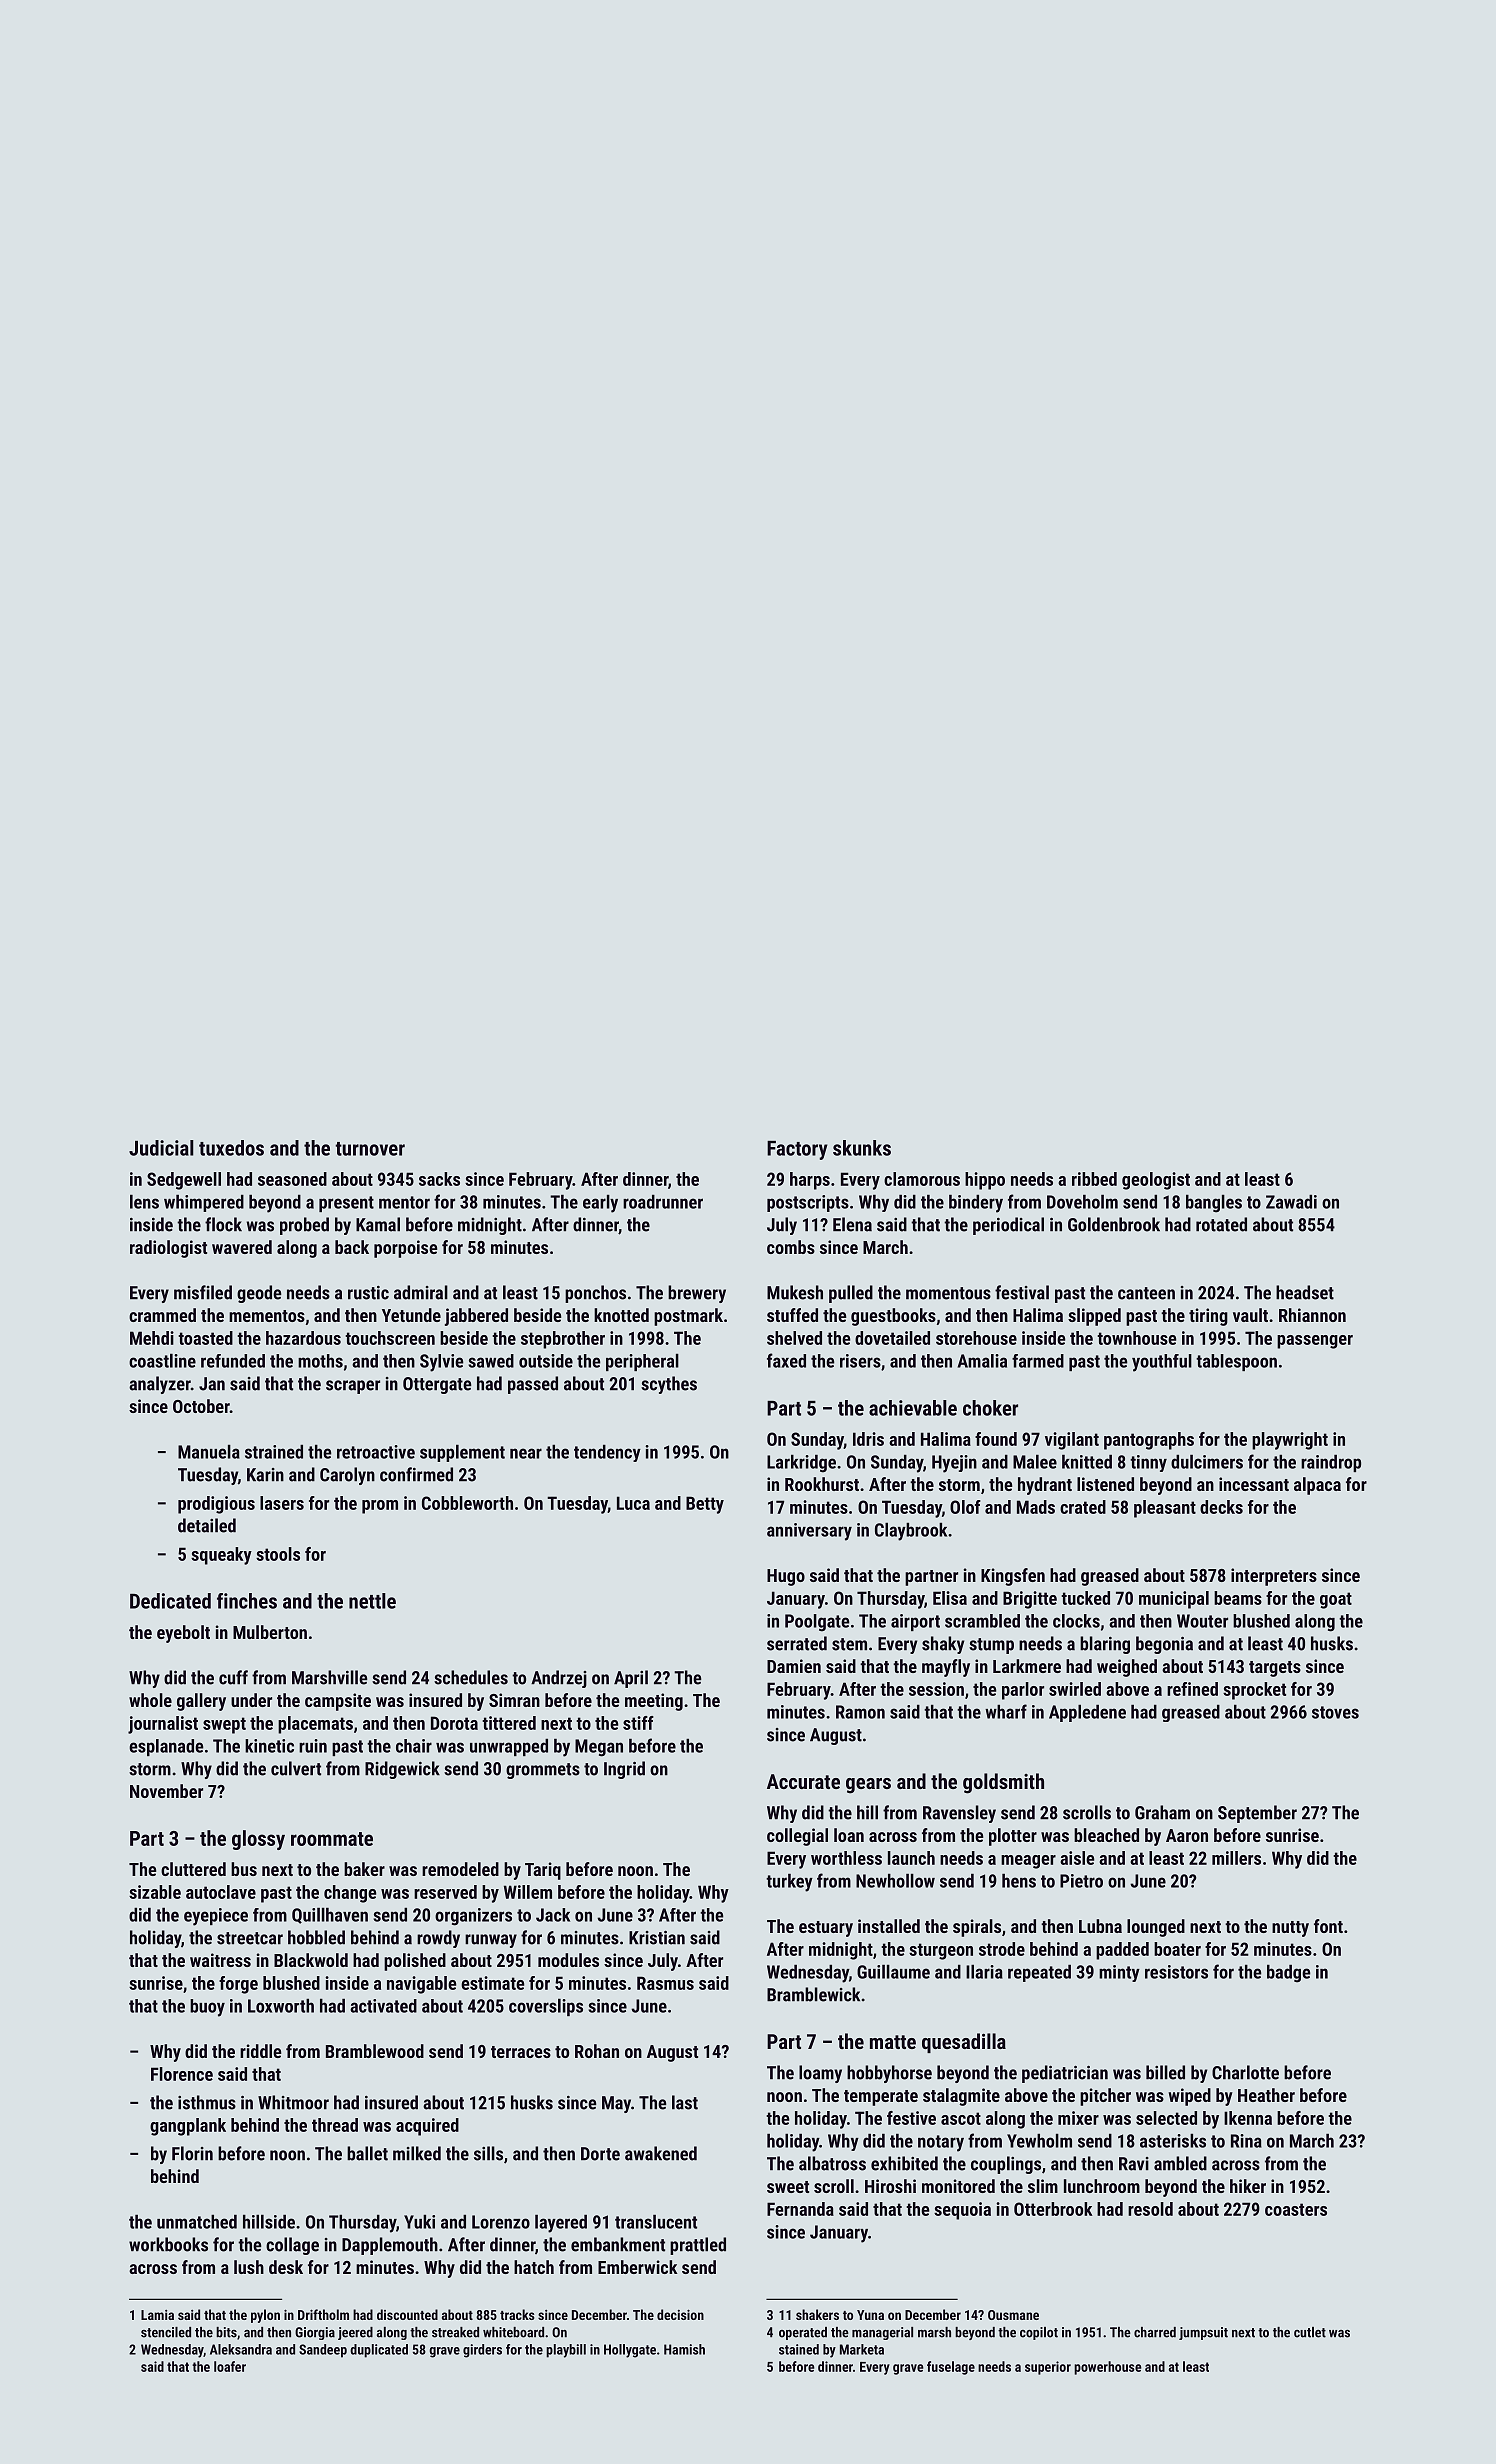 The height and width of the page is (2464, 1496). What do you see at coordinates (1156, 1181) in the page?
I see `geologist` at bounding box center [1156, 1181].
